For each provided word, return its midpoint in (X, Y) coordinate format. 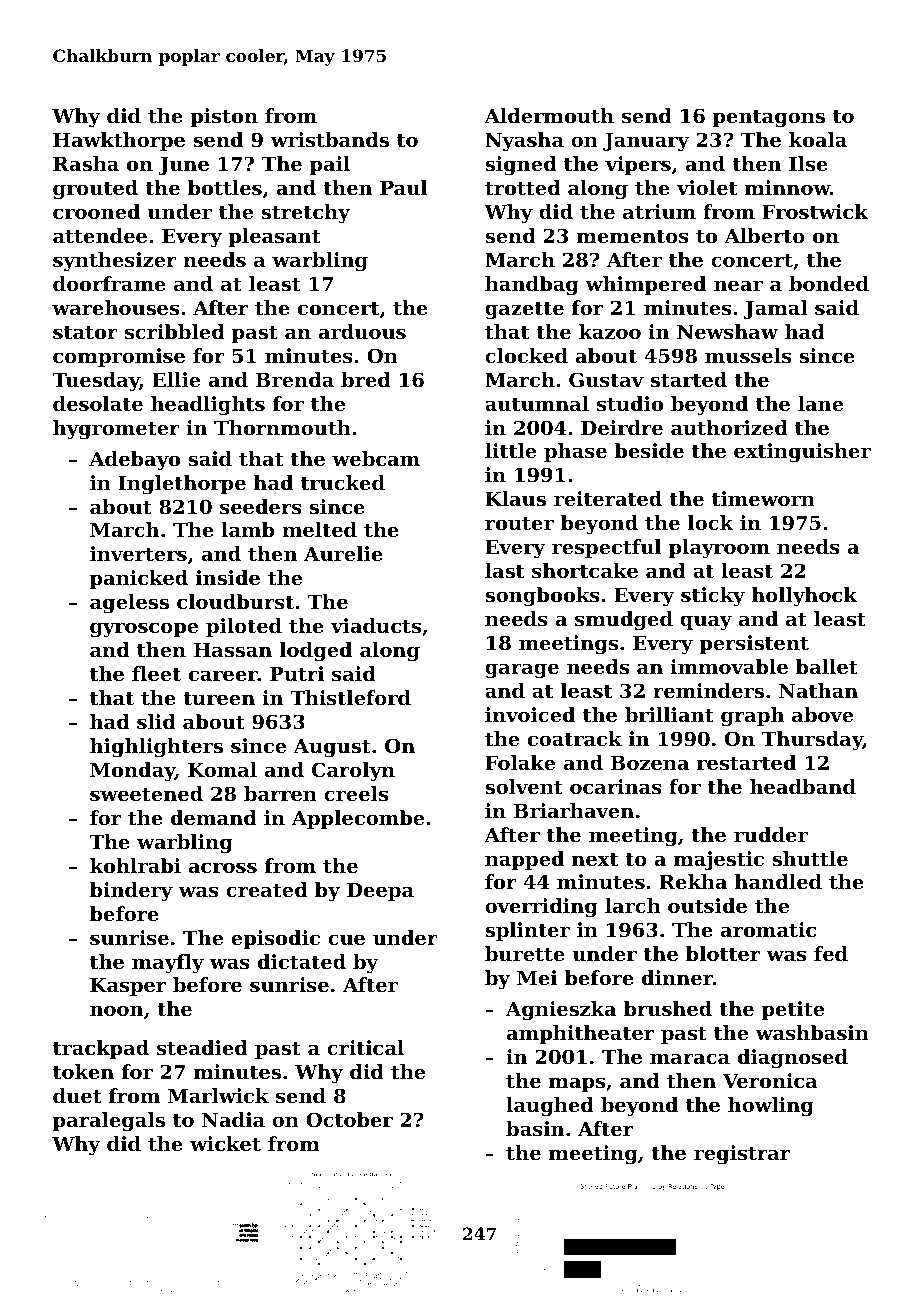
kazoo (610, 331)
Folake (520, 762)
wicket (225, 1144)
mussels (748, 356)
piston (224, 117)
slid (156, 721)
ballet (827, 667)
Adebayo (134, 461)
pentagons (769, 119)
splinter (527, 931)
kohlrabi (135, 866)
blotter (723, 953)
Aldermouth (549, 116)
